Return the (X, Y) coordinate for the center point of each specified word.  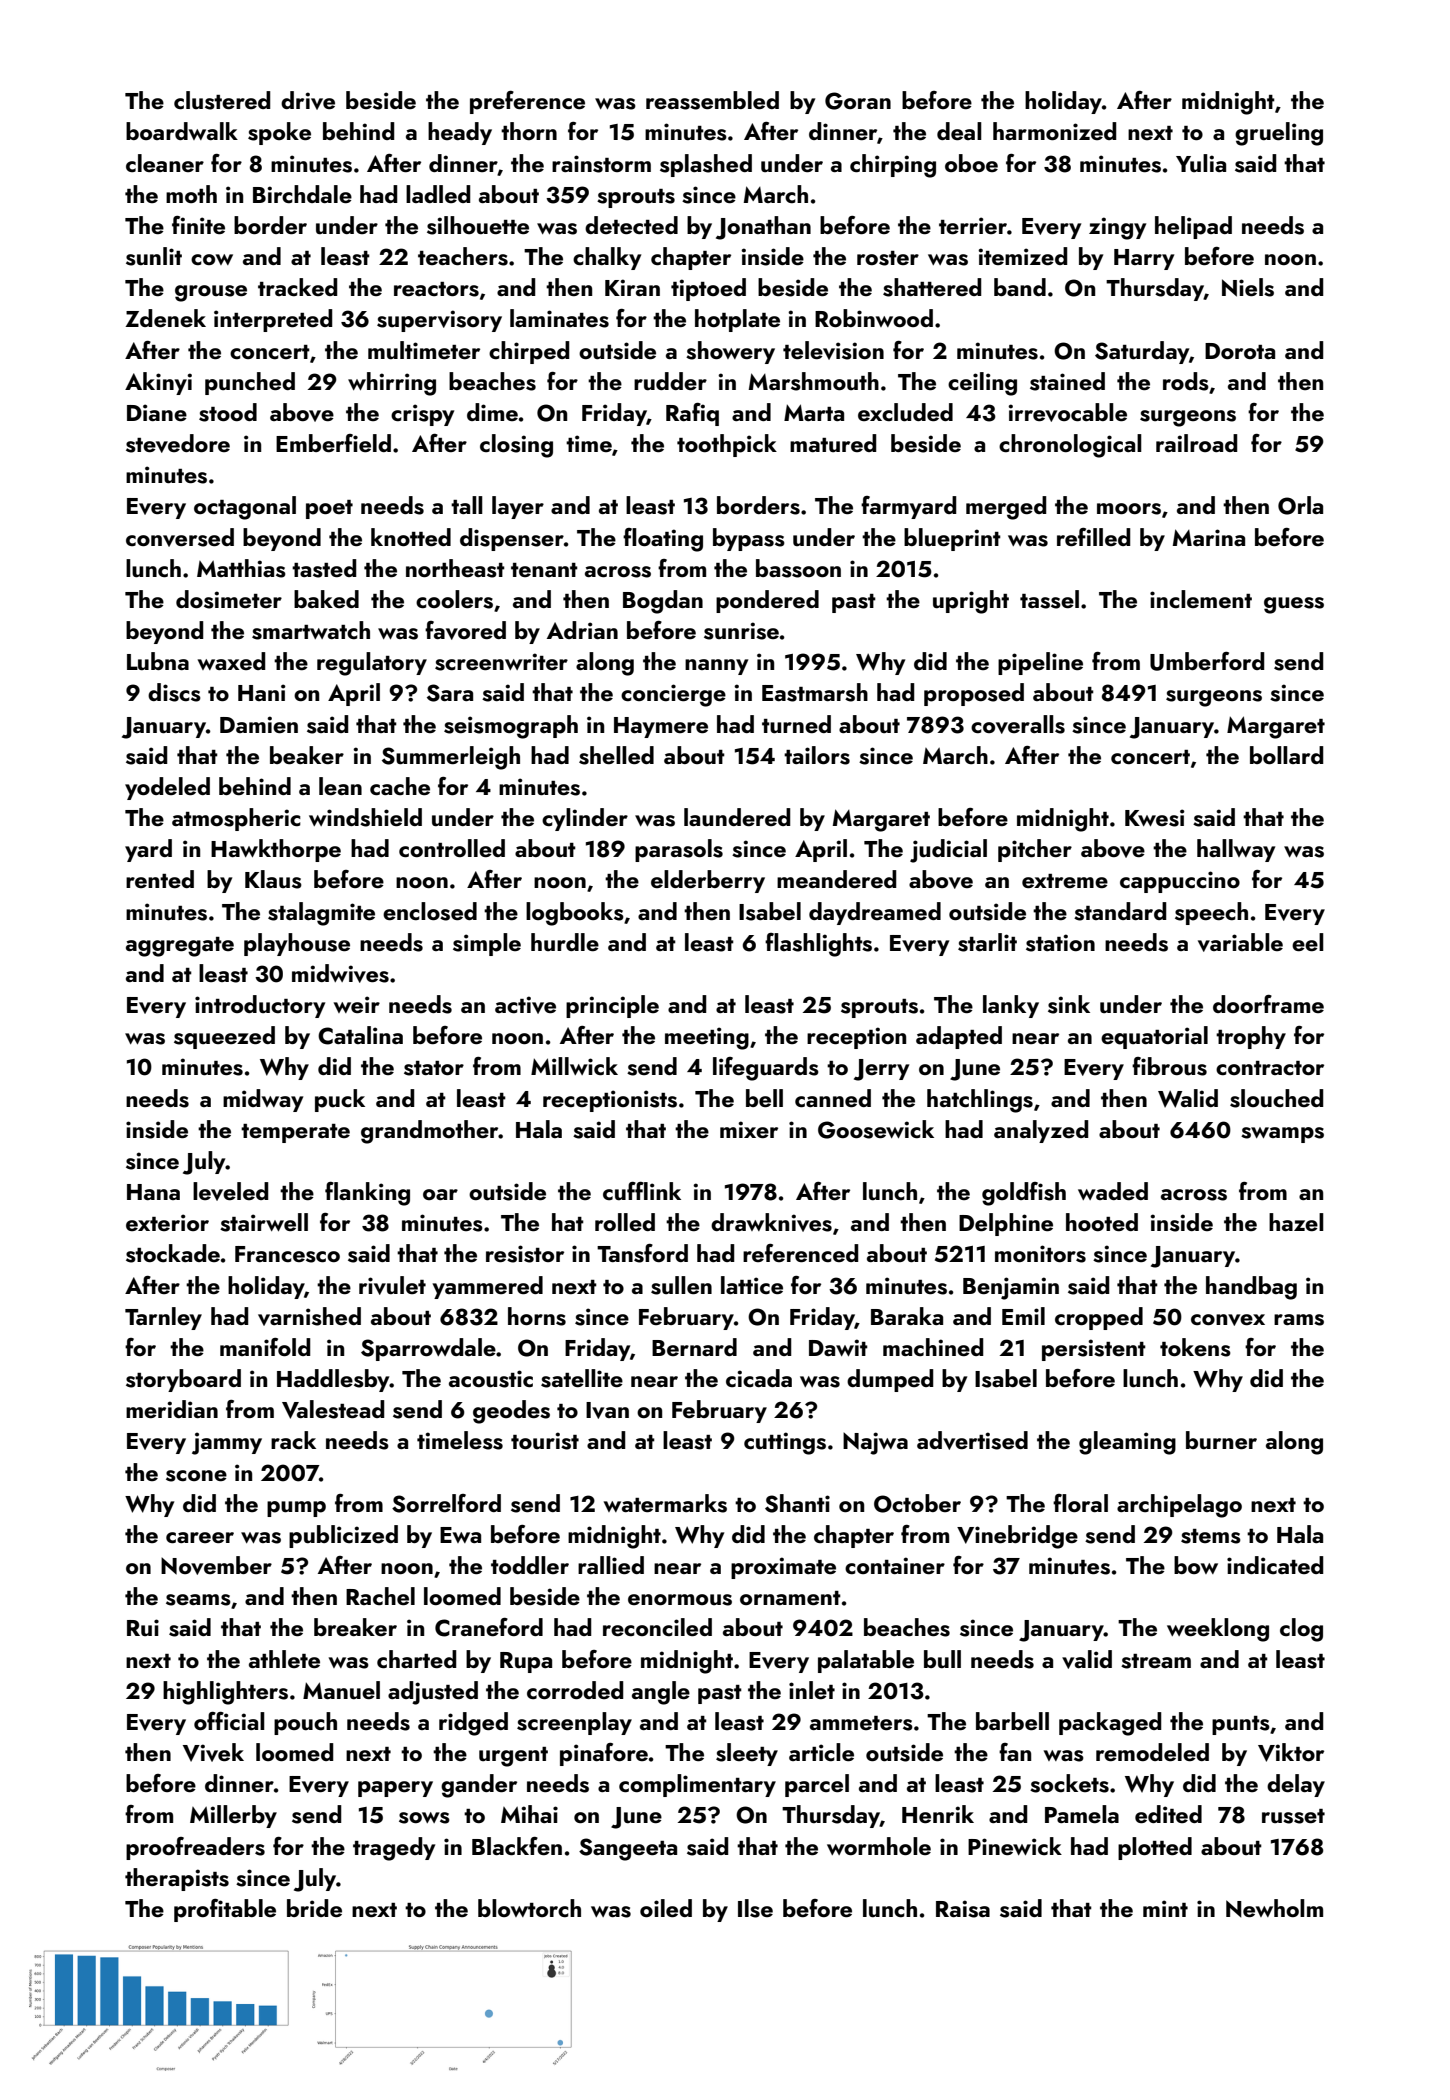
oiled (666, 1908)
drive (308, 100)
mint (1165, 1908)
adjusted (433, 1693)
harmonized (1054, 131)
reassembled (712, 100)
